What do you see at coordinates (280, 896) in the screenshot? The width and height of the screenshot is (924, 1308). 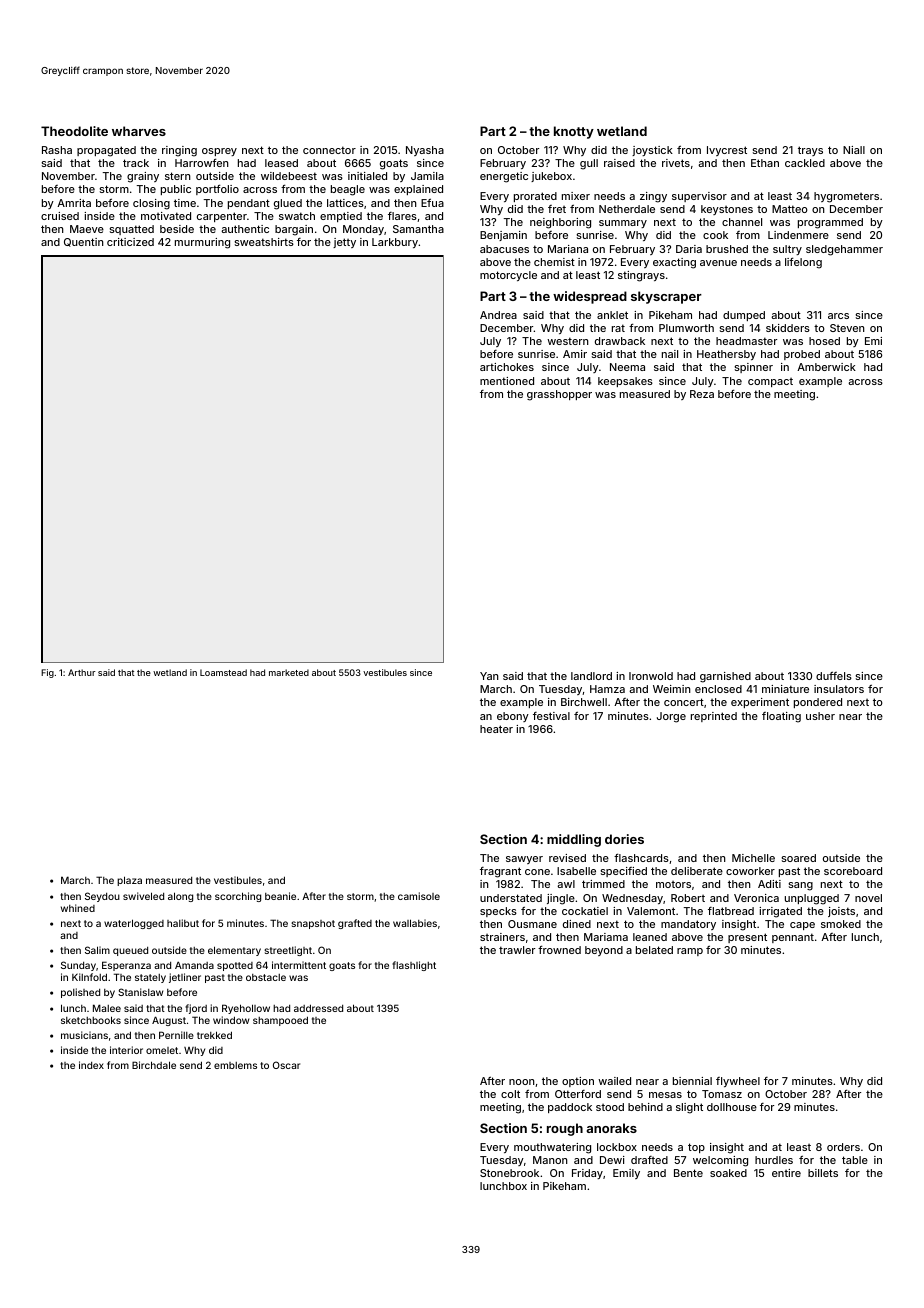 I see `beanie` at bounding box center [280, 896].
